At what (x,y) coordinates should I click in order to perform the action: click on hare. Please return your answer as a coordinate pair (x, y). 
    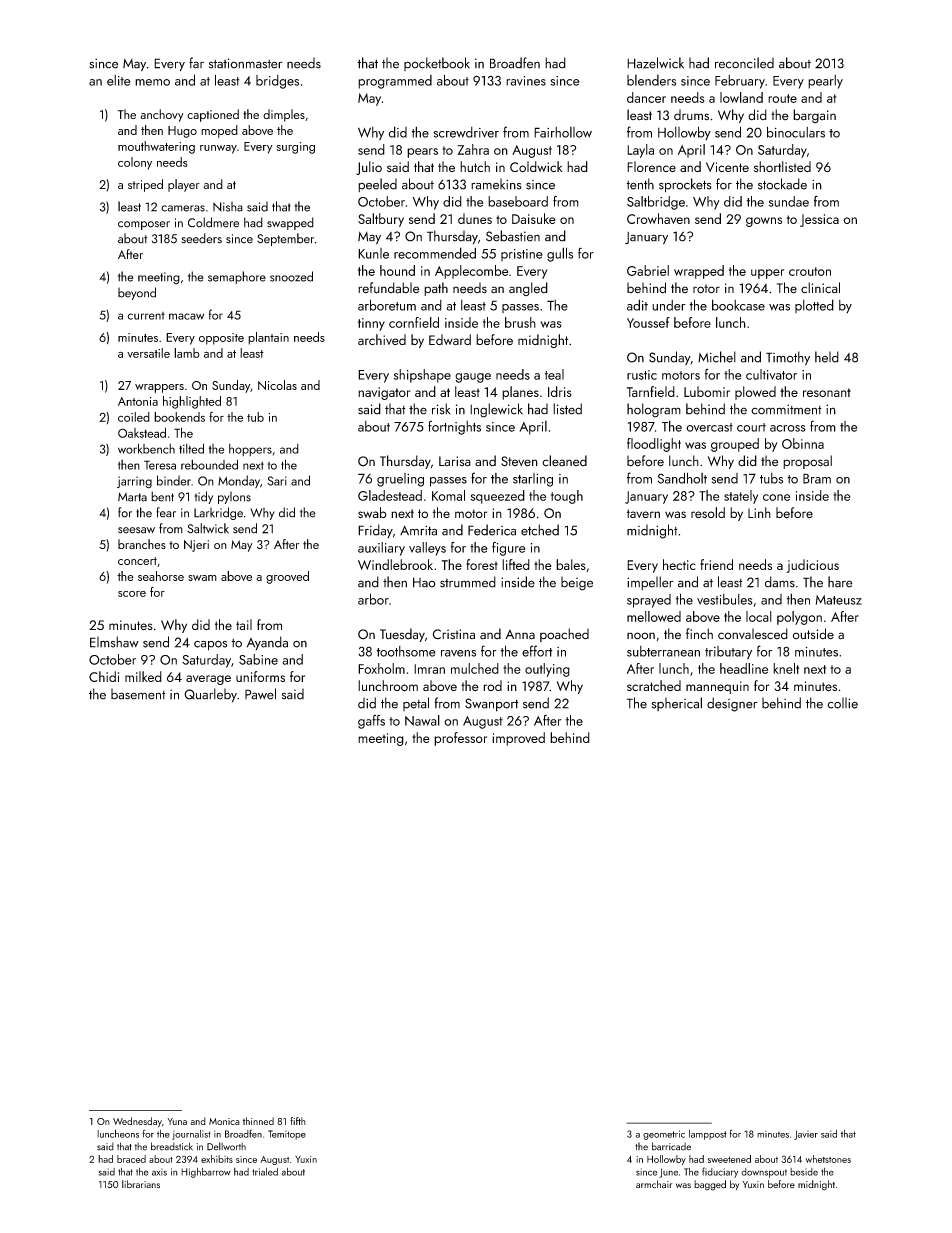
    Looking at the image, I should click on (840, 582).
